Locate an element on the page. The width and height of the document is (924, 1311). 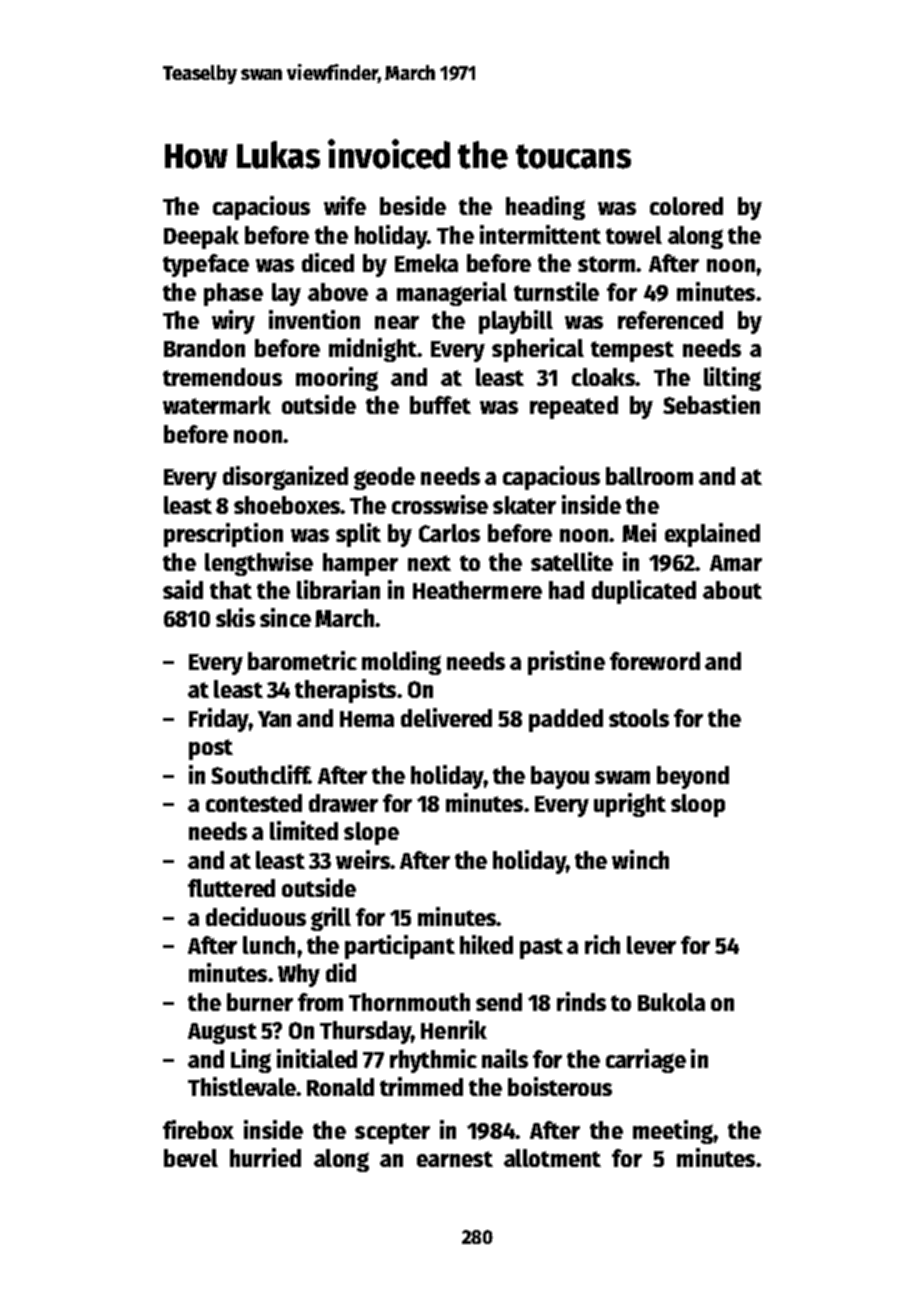
tempest is located at coordinates (632, 351).
